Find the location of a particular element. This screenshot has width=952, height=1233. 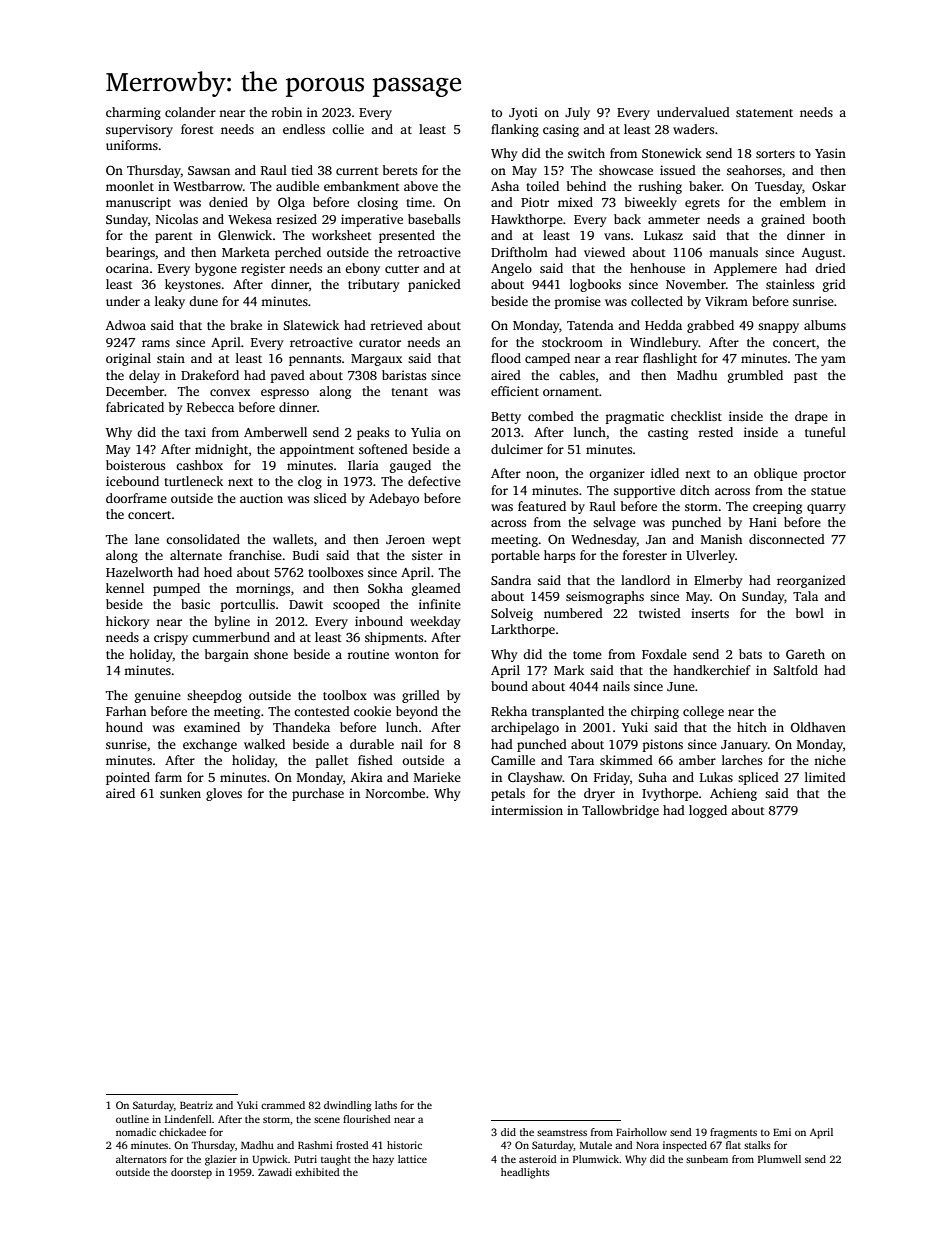

collie is located at coordinates (348, 129).
